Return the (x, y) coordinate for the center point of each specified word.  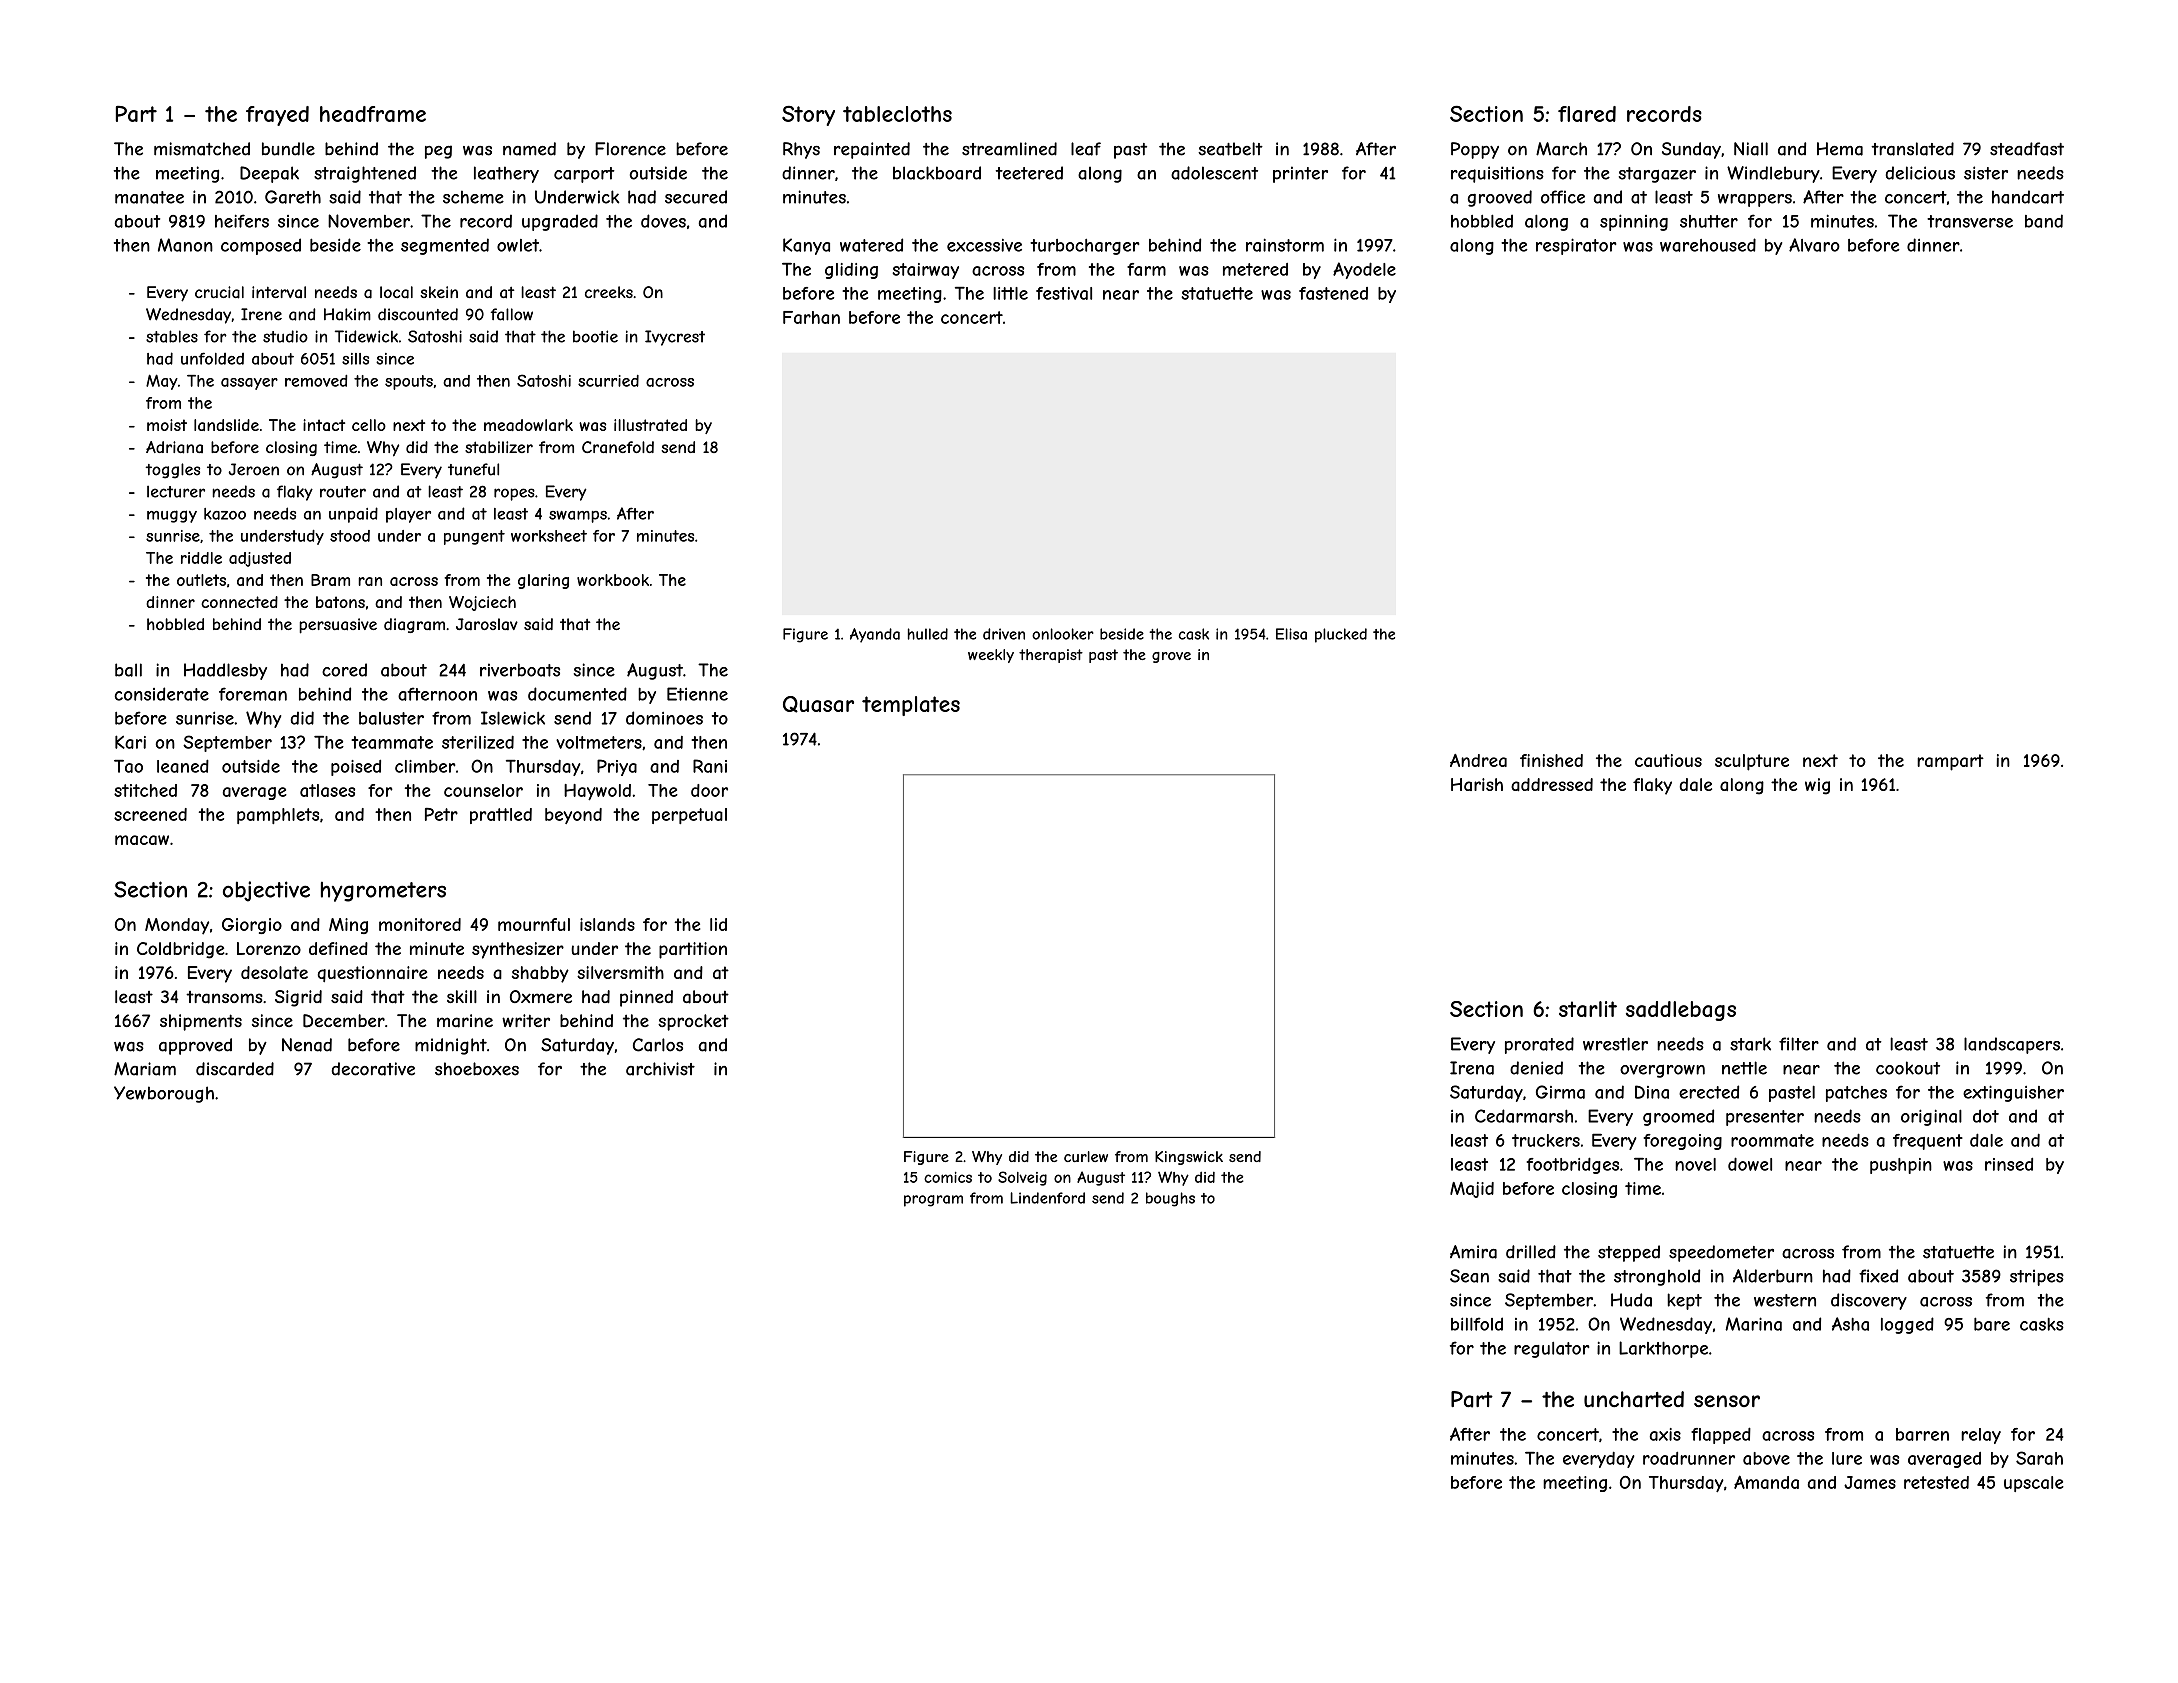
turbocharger (1084, 247)
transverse (1970, 221)
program (933, 1201)
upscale (2034, 1484)
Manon (185, 245)
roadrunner (1689, 1458)
